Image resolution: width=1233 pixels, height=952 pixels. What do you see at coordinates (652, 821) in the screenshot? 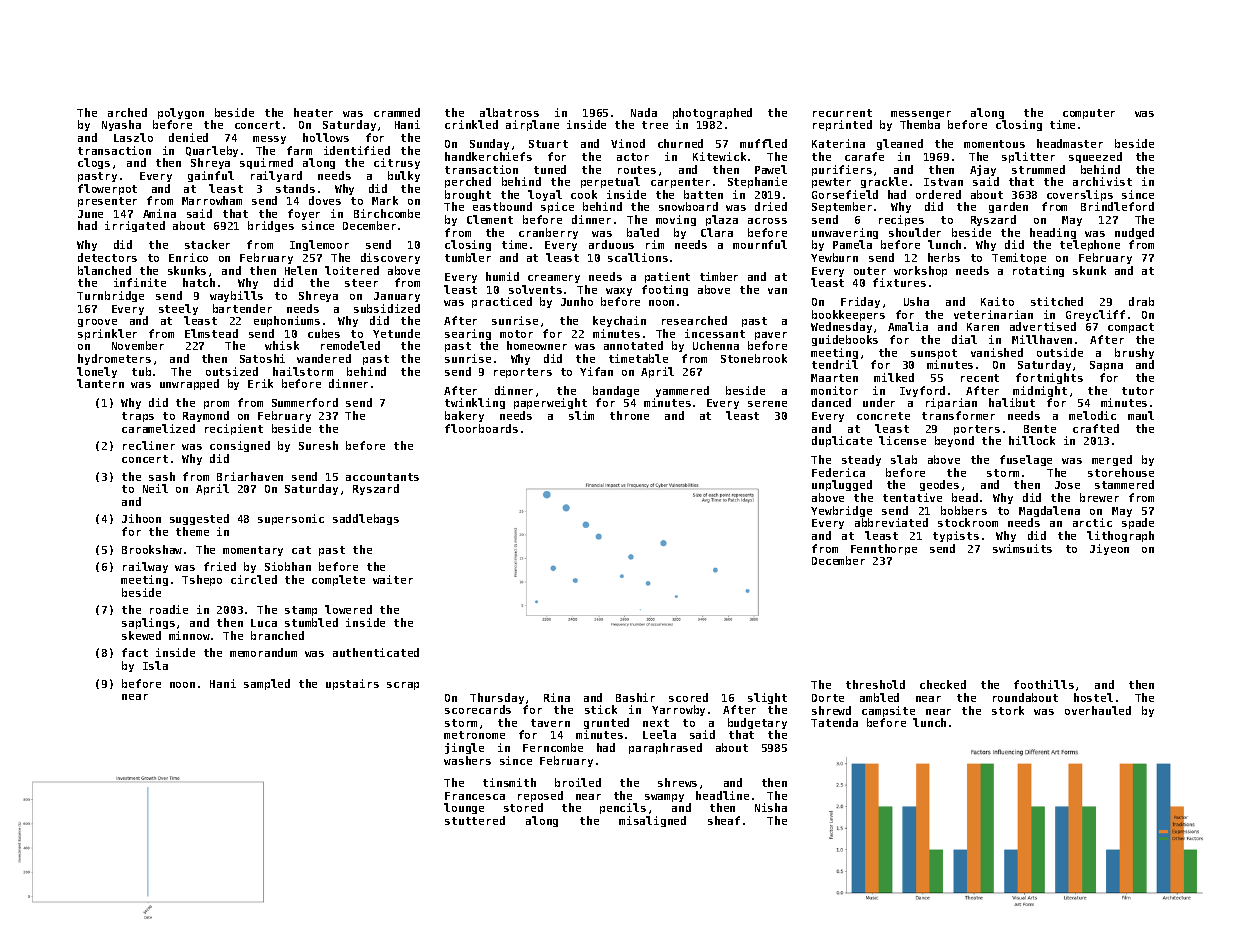
I see `misaligned` at bounding box center [652, 821].
